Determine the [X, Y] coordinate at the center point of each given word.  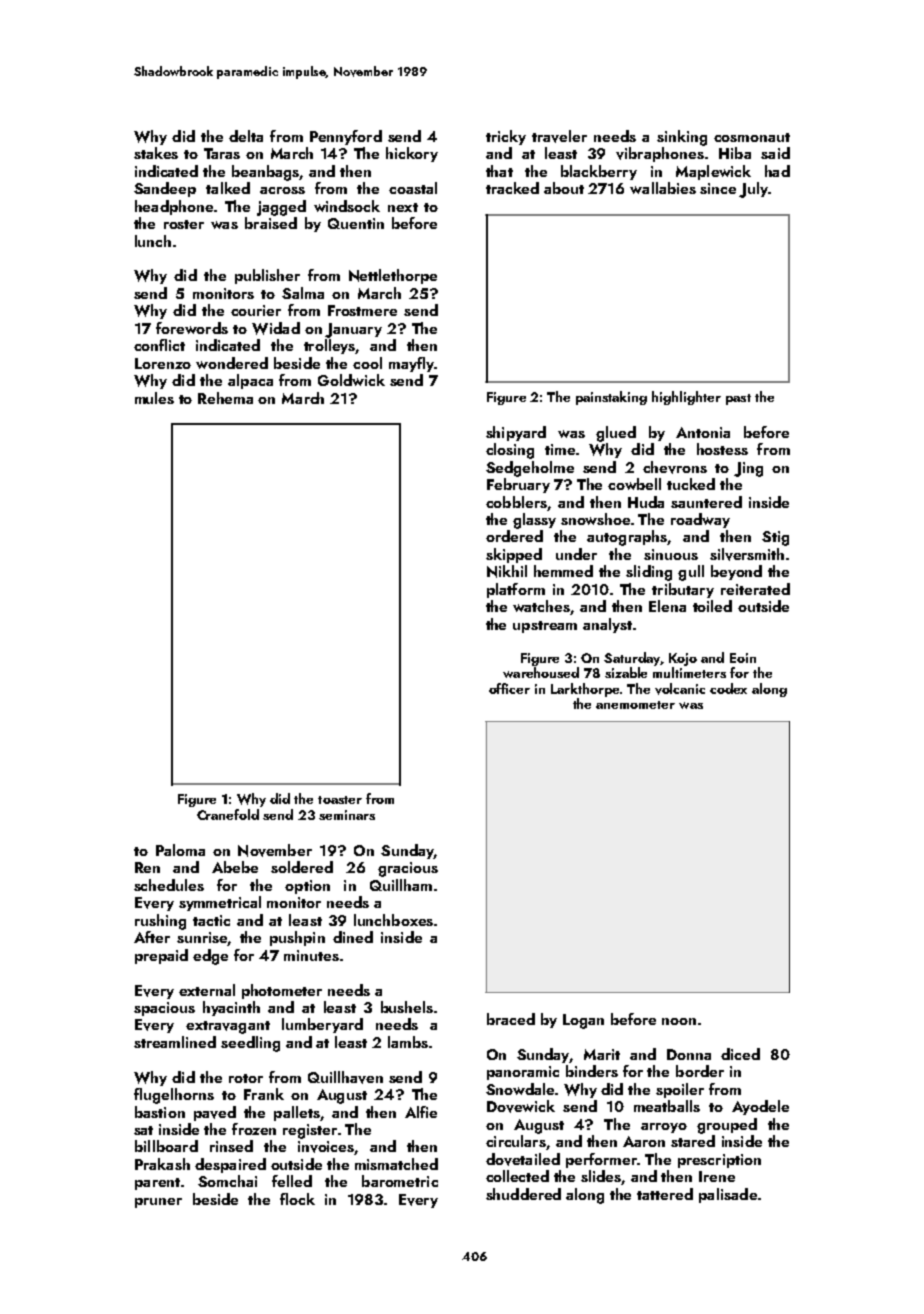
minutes [311, 955]
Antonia [703, 432]
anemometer [635, 705]
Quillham [401, 885]
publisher [267, 276]
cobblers [516, 502]
